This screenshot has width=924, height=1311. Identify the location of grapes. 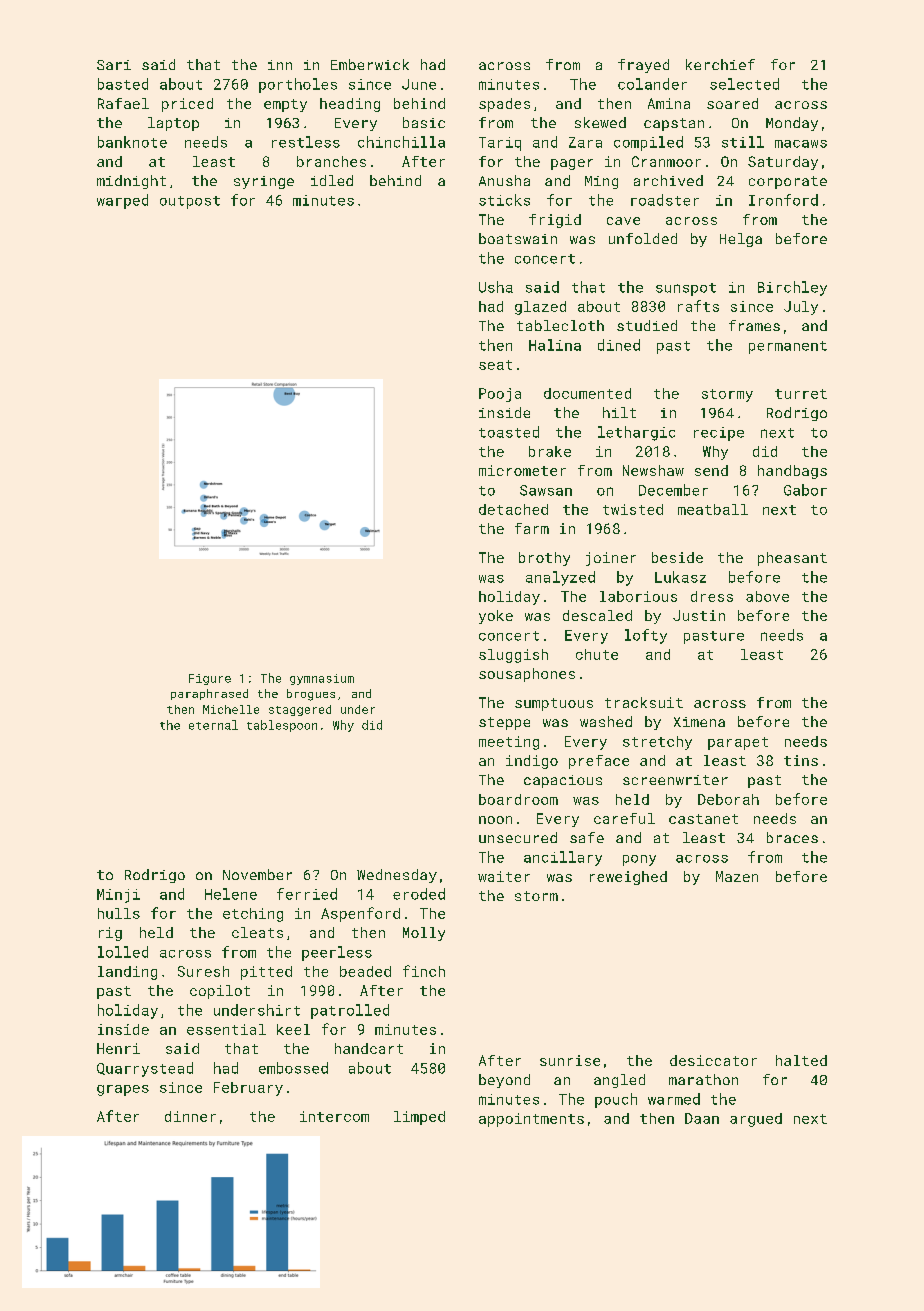
(123, 1090).
